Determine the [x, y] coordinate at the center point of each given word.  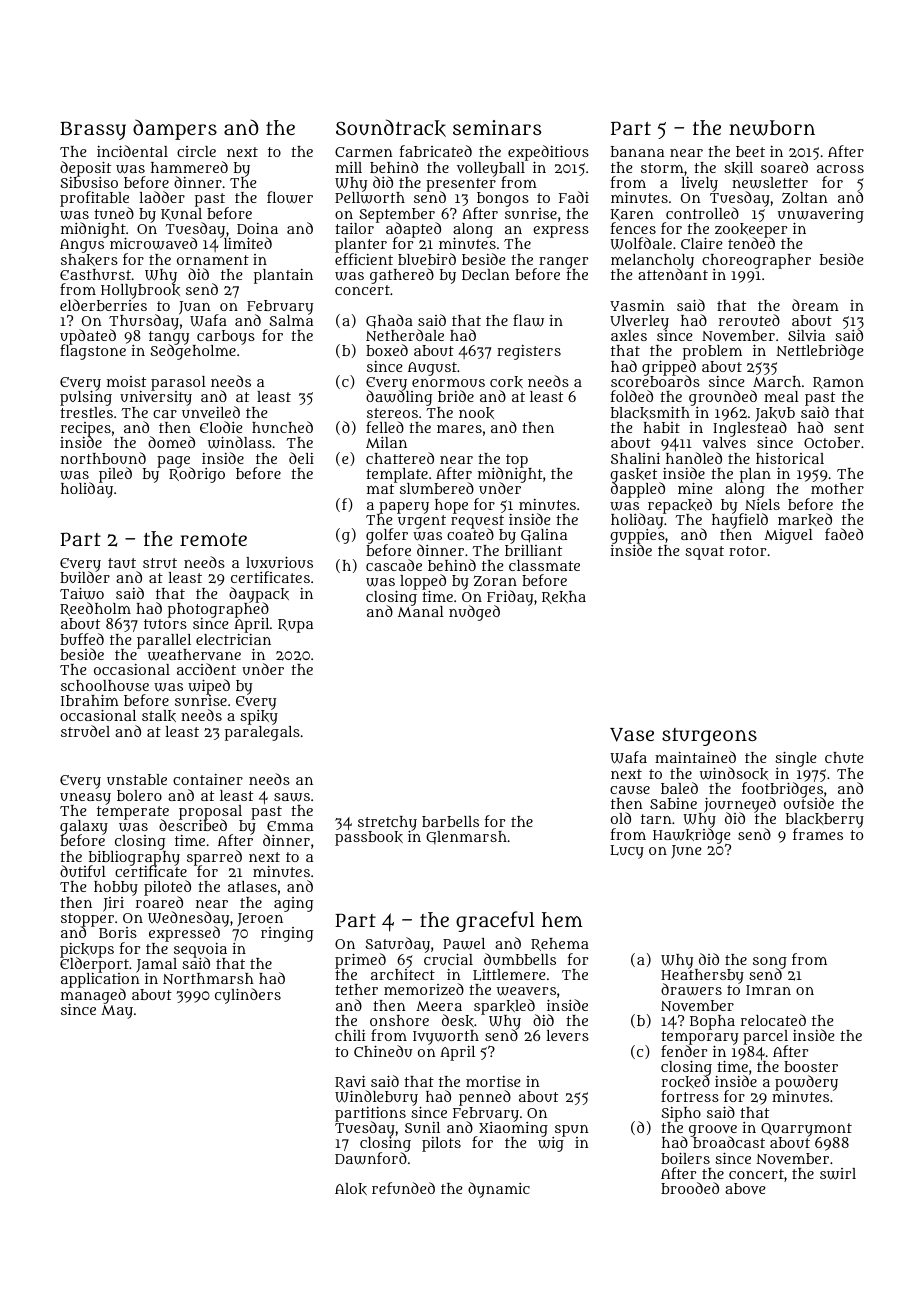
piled [115, 475]
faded [844, 534]
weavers [526, 991]
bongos [503, 199]
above [745, 1188]
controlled [702, 213]
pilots [441, 1144]
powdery [806, 1083]
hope [451, 506]
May [117, 1012]
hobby [116, 888]
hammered [189, 167]
